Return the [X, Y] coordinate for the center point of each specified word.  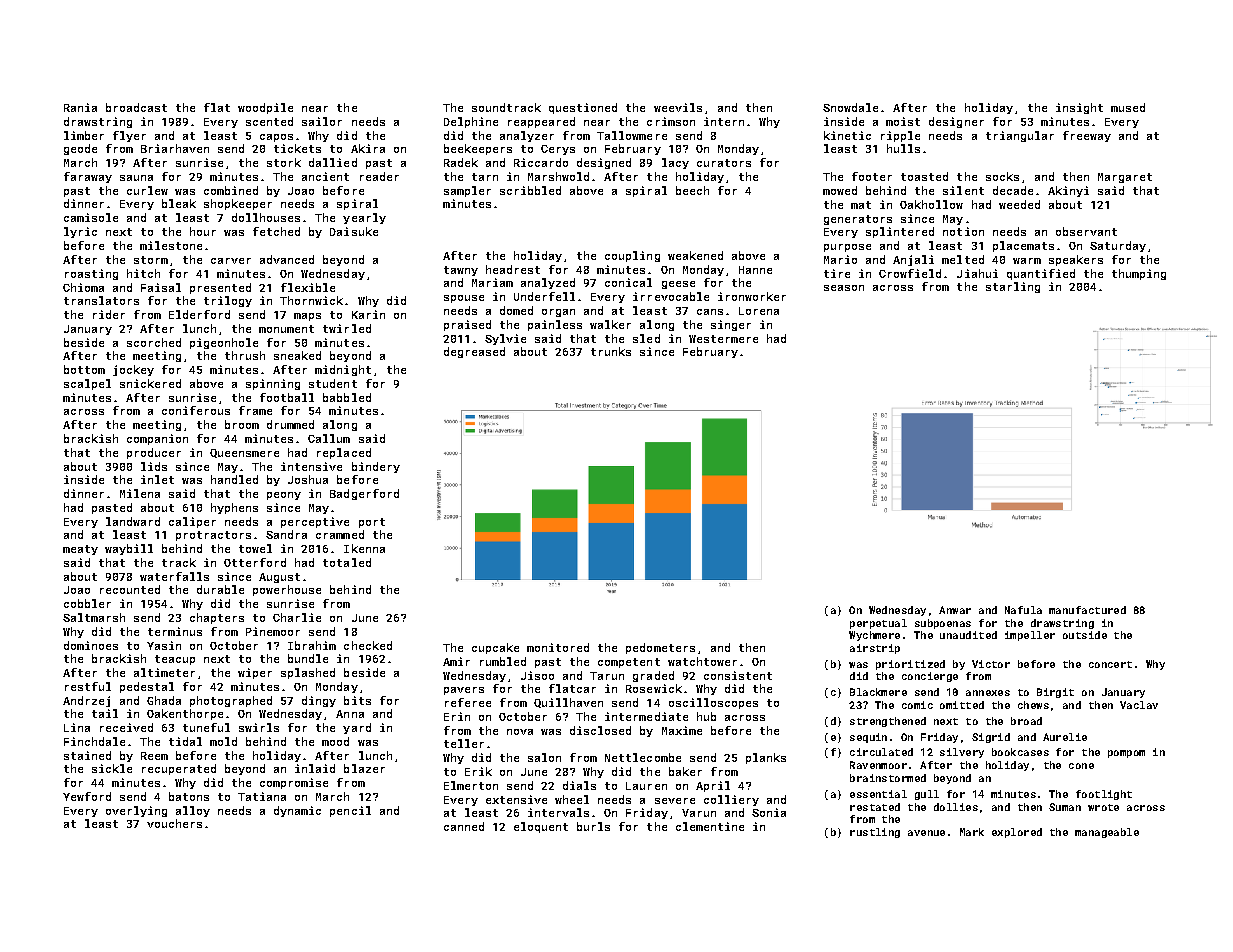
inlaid [315, 768]
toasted [924, 176]
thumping [1139, 274]
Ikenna [364, 548]
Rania [80, 107]
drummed [290, 424]
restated [875, 807]
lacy [675, 163]
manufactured [1087, 610]
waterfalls [174, 576]
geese [678, 285]
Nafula [1023, 610]
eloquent [541, 827]
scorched [154, 342]
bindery [376, 467]
